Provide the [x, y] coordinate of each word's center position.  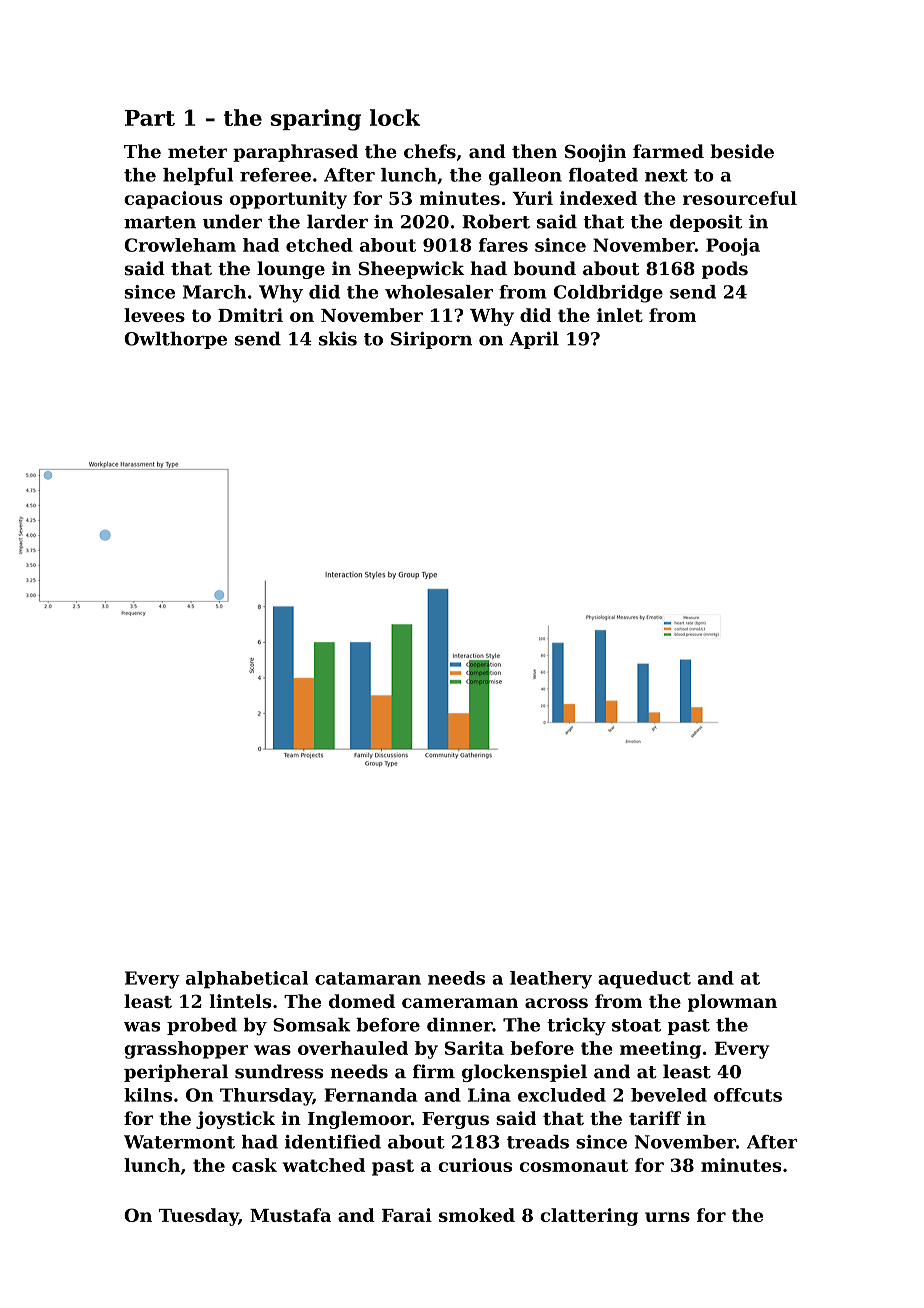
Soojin [595, 153]
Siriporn [431, 340]
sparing [316, 120]
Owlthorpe [175, 340]
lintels [240, 1001]
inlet [620, 315]
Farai [407, 1215]
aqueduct [644, 980]
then [534, 151]
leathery [551, 980]
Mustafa [290, 1215]
